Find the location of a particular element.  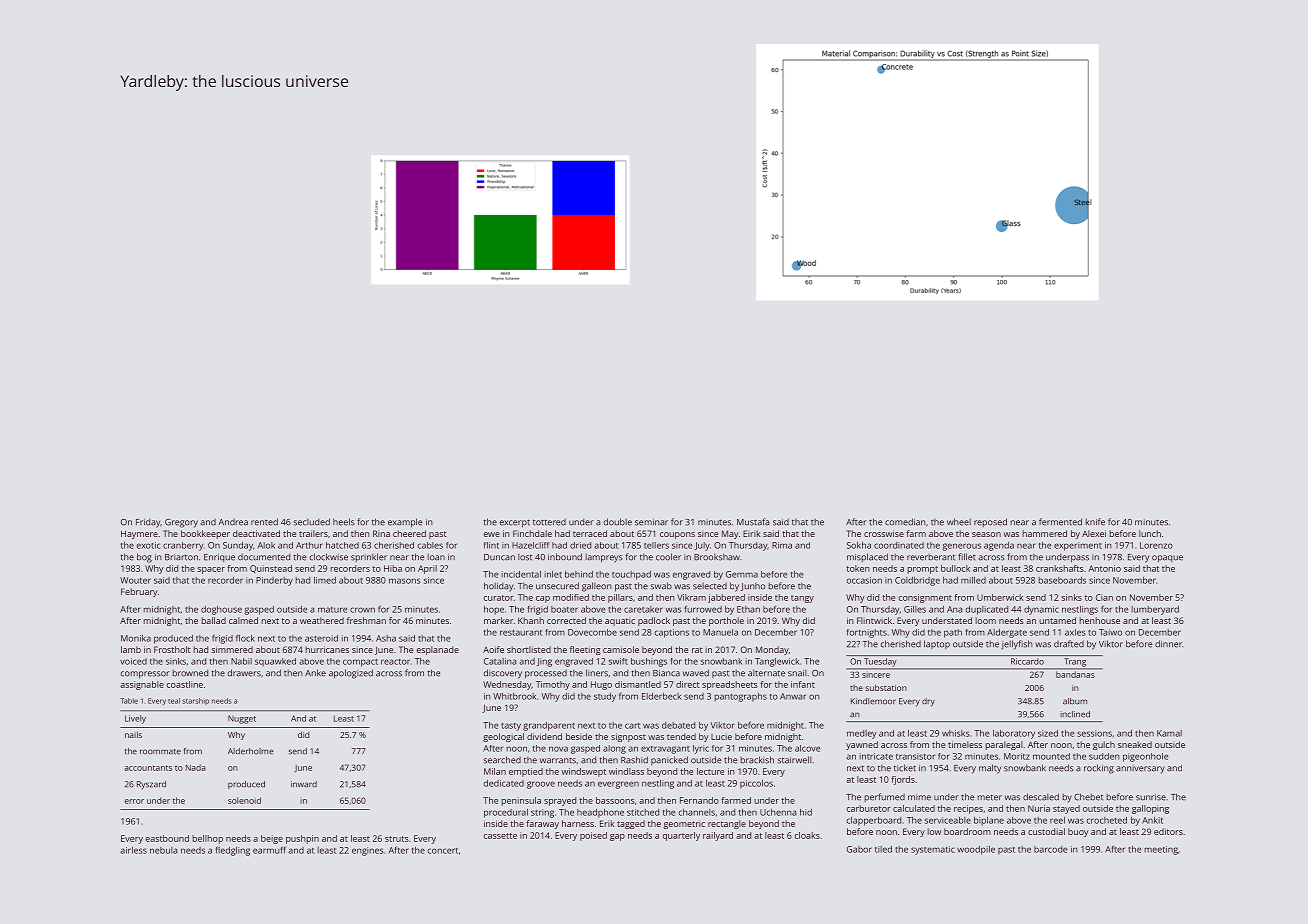

seminar is located at coordinates (651, 522).
